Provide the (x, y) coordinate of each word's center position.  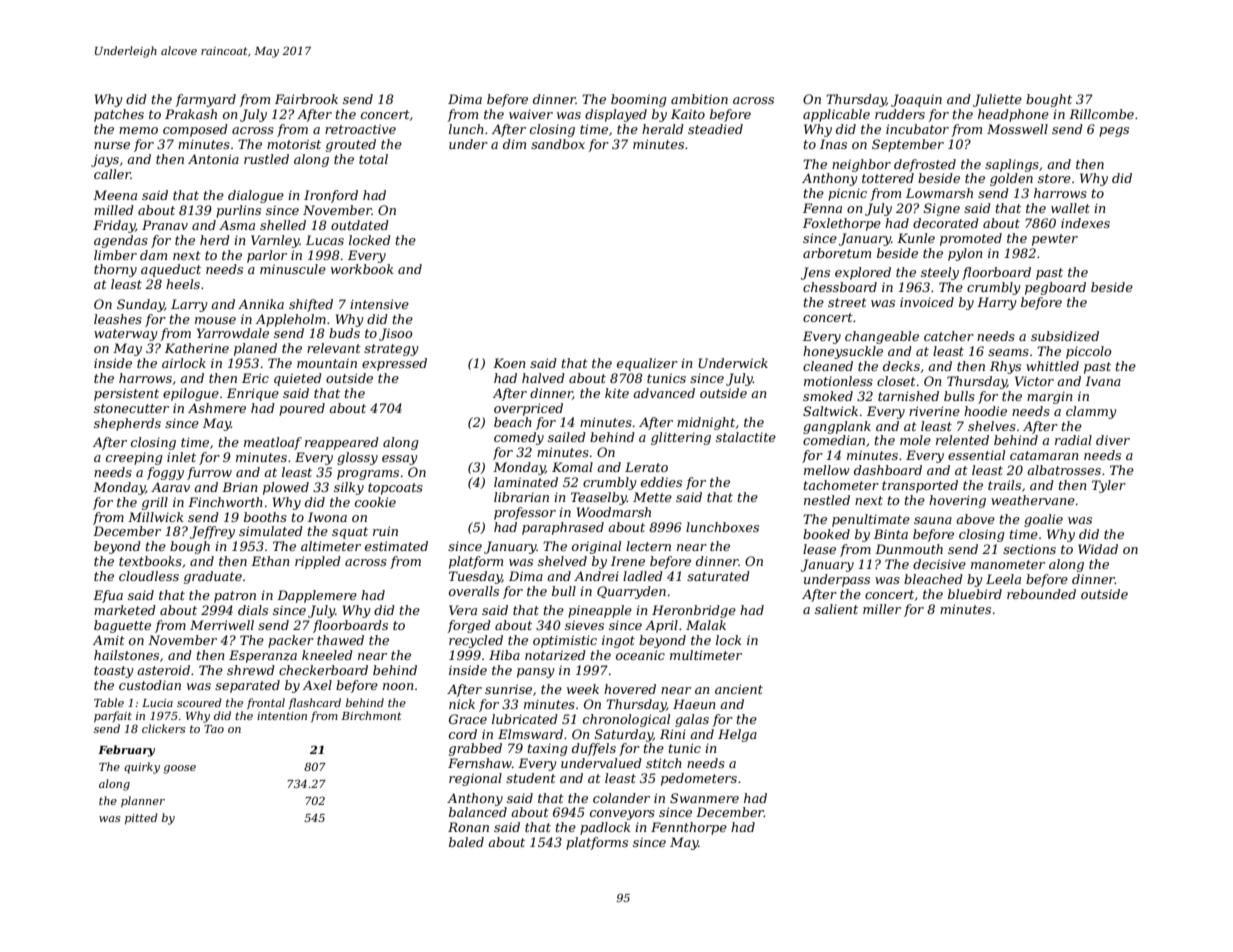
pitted (141, 819)
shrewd (251, 670)
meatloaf (273, 443)
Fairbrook (306, 99)
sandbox (558, 144)
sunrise (508, 689)
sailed (567, 437)
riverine (934, 411)
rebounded (1041, 594)
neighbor (861, 165)
